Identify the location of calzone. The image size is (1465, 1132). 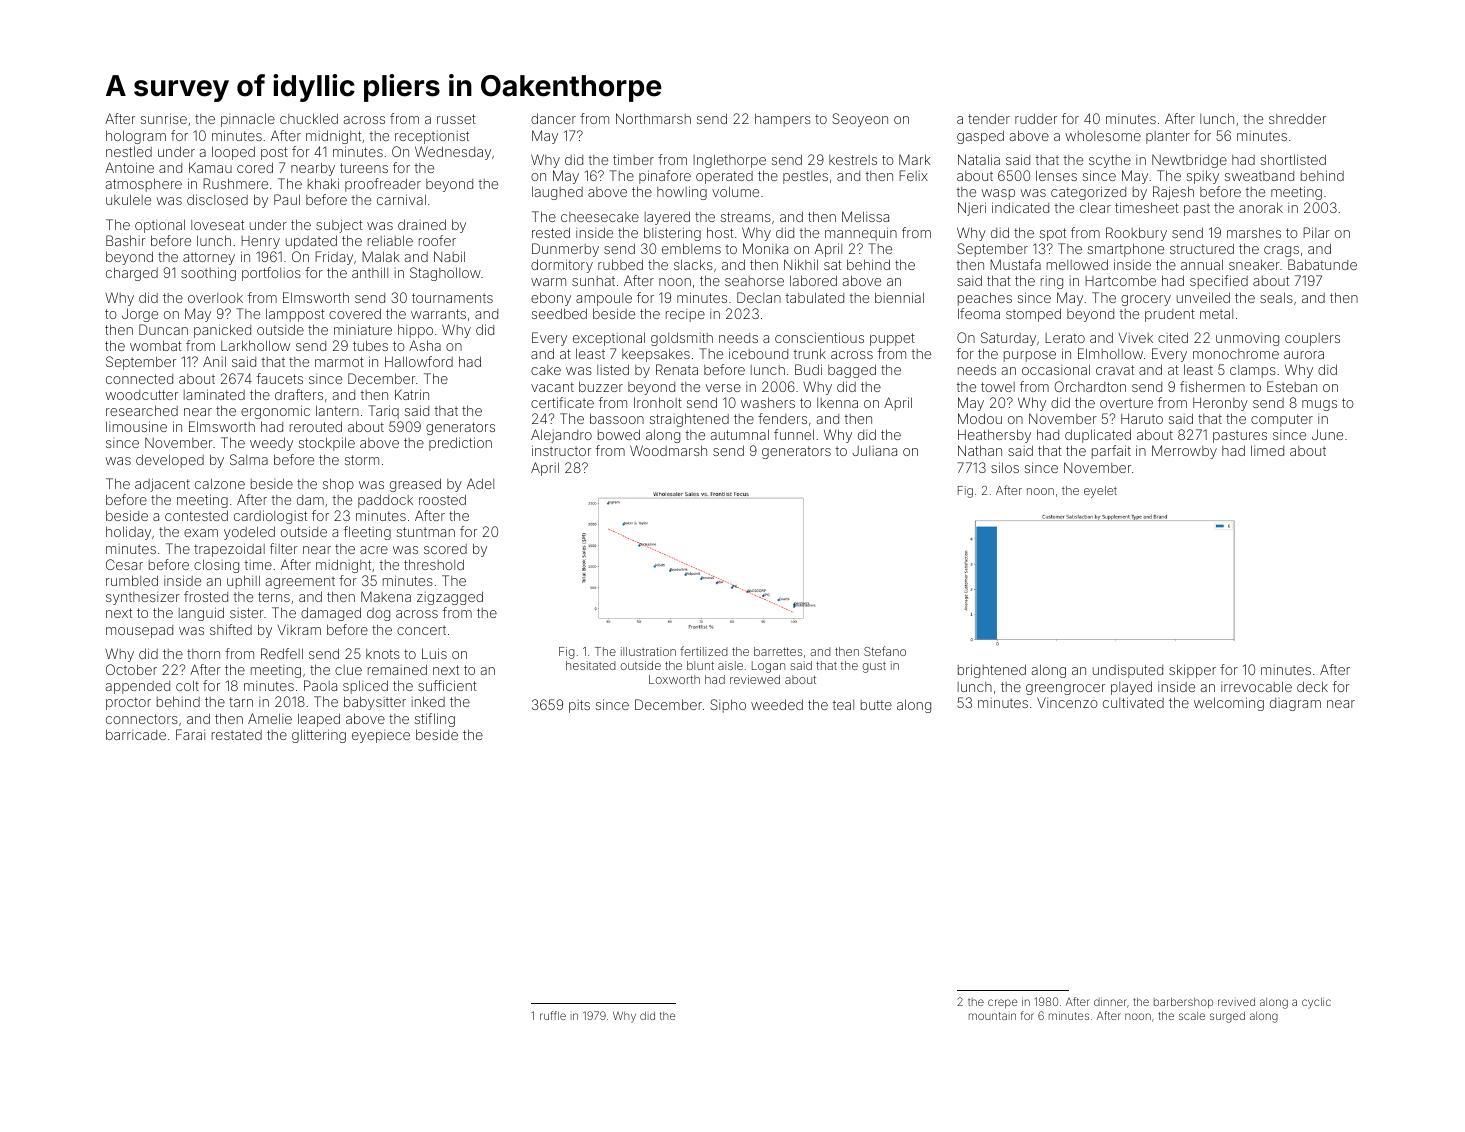
(220, 483).
